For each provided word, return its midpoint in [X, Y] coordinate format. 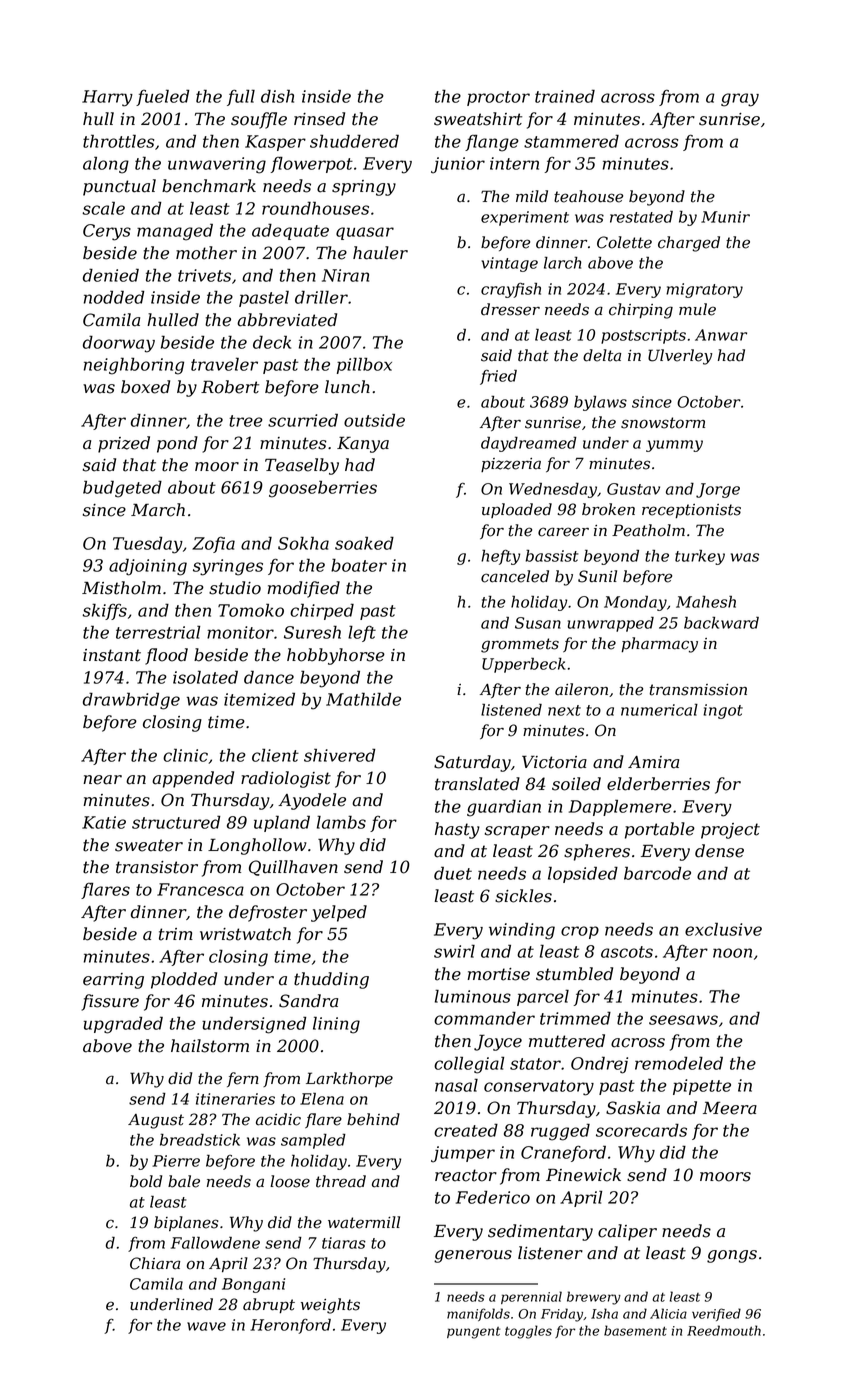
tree [246, 421]
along [106, 165]
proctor [498, 98]
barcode [657, 873]
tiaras [344, 1243]
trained [565, 96]
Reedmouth [724, 1330]
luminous [473, 996]
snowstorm [663, 423]
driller [321, 297]
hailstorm [210, 1046]
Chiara [155, 1263]
